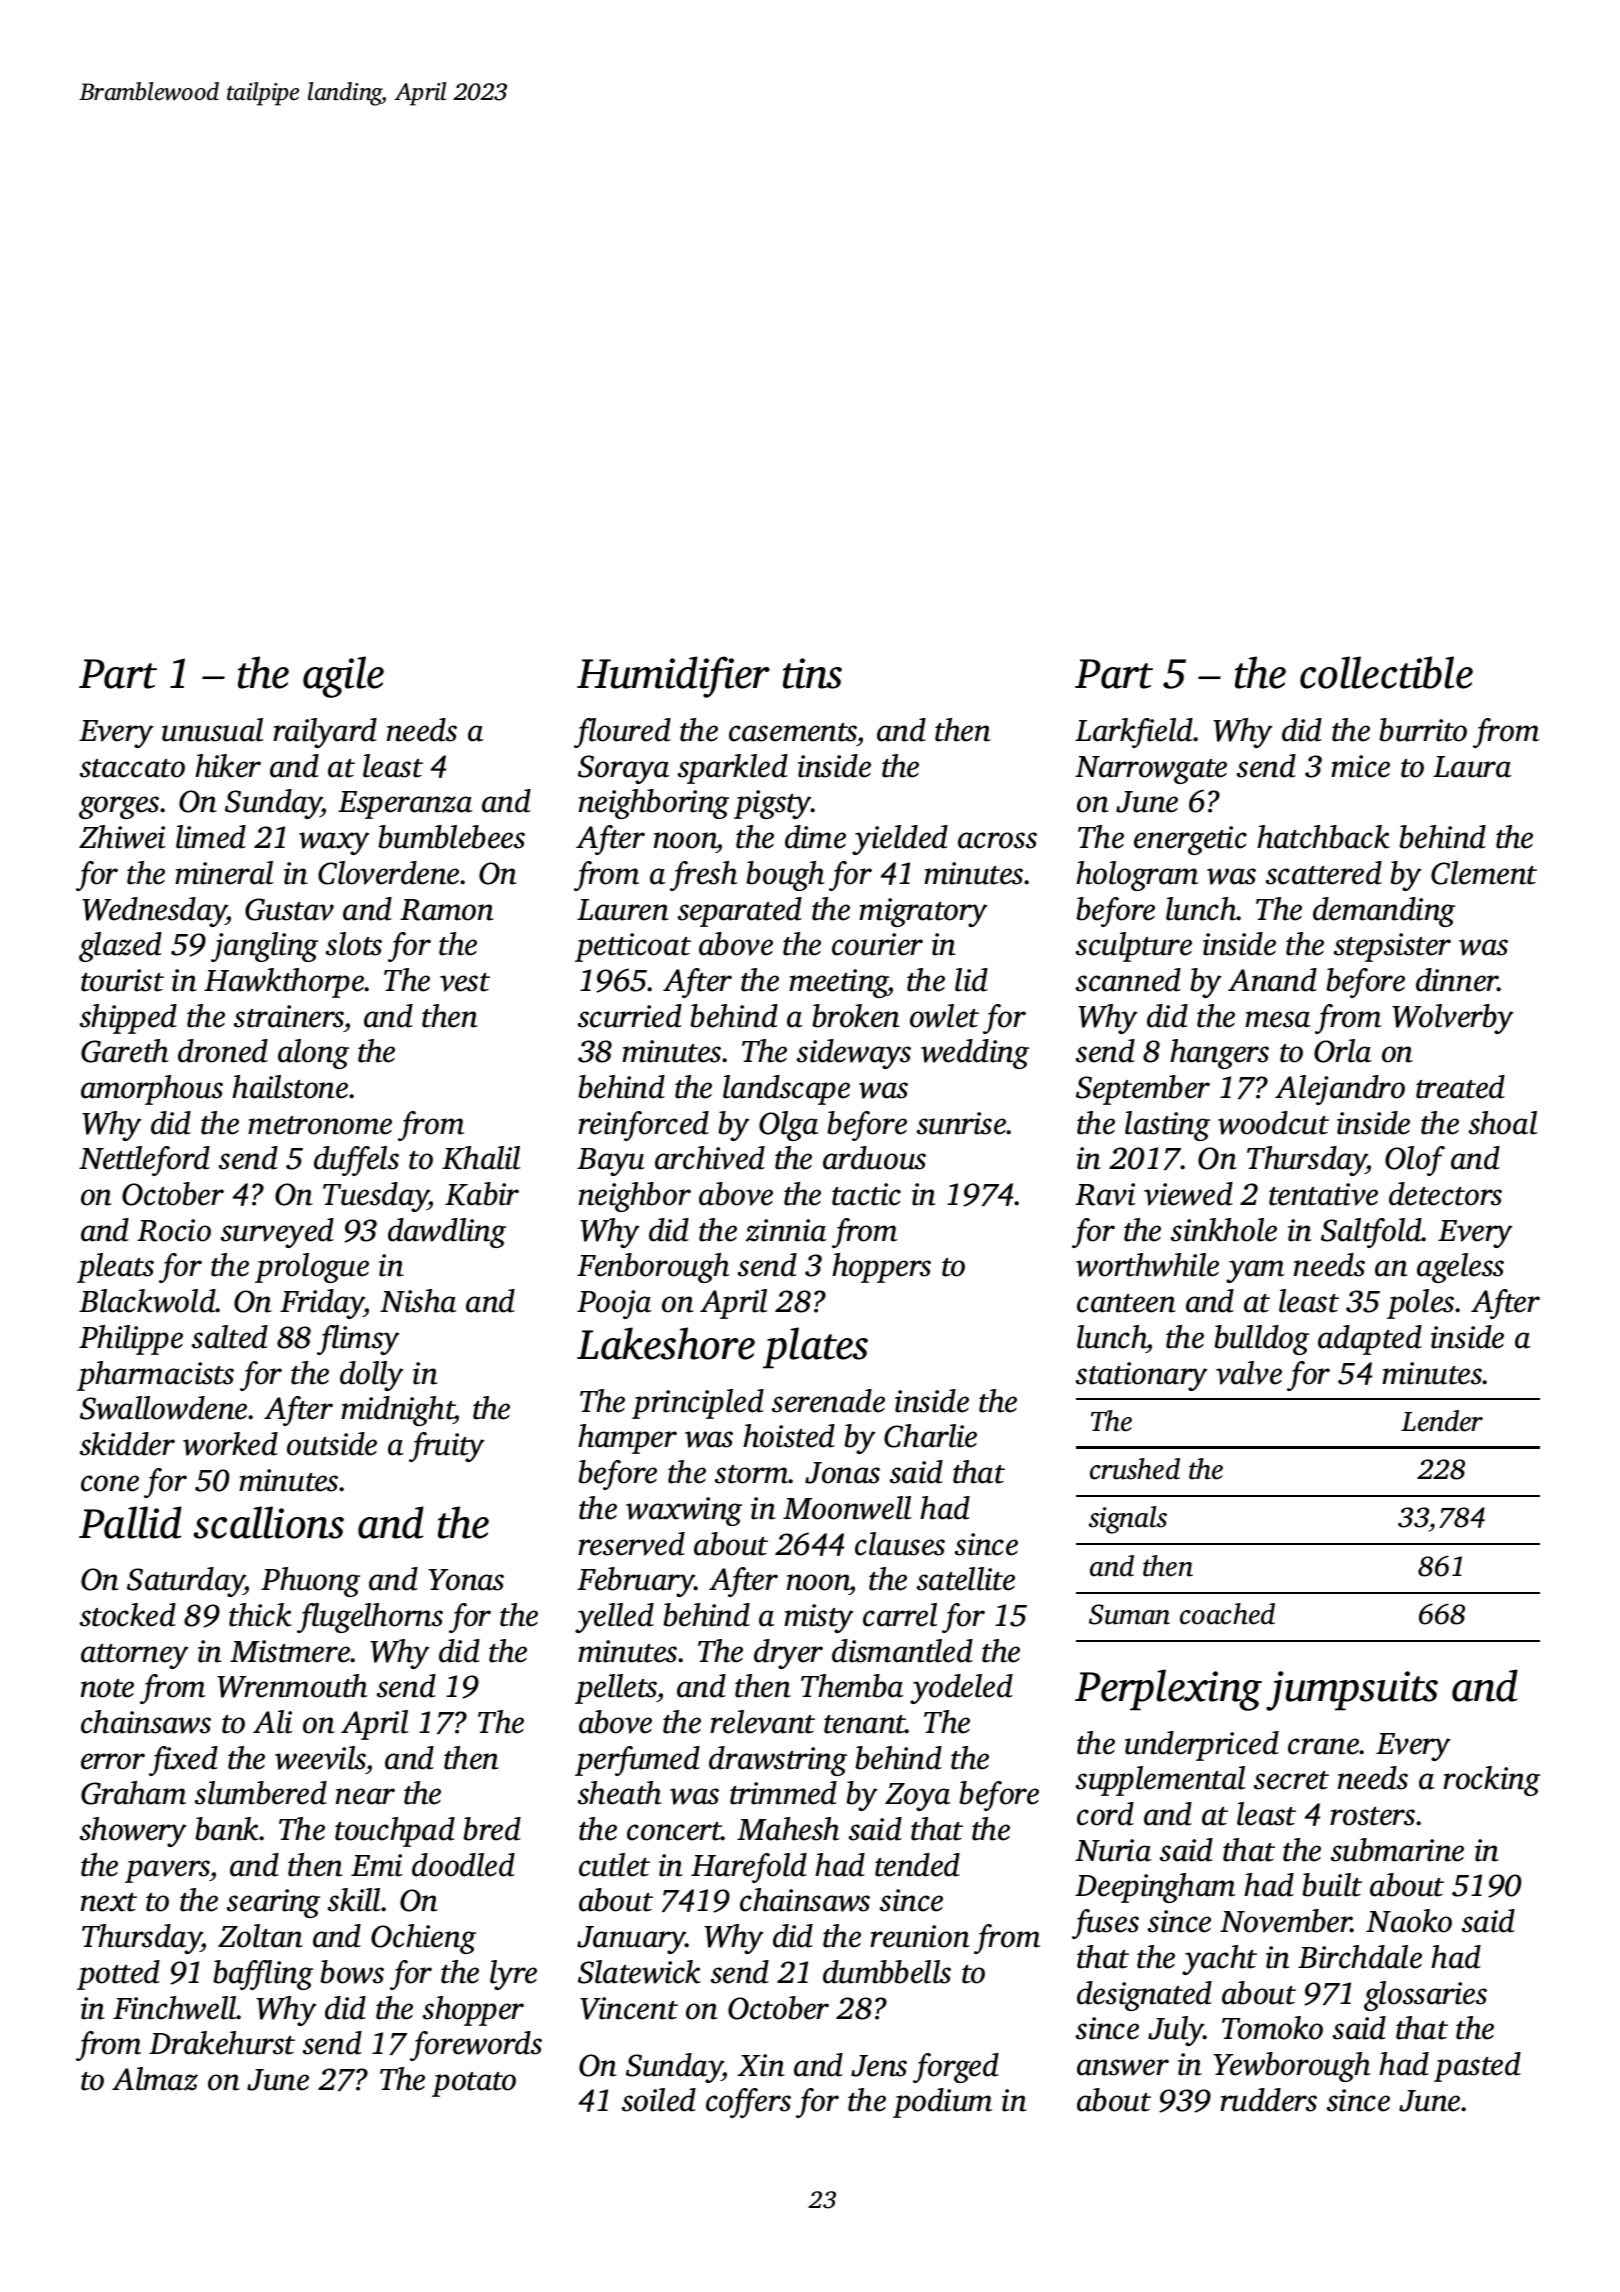  Describe the element at coordinates (812, 673) in the screenshot. I see `tins` at that location.
